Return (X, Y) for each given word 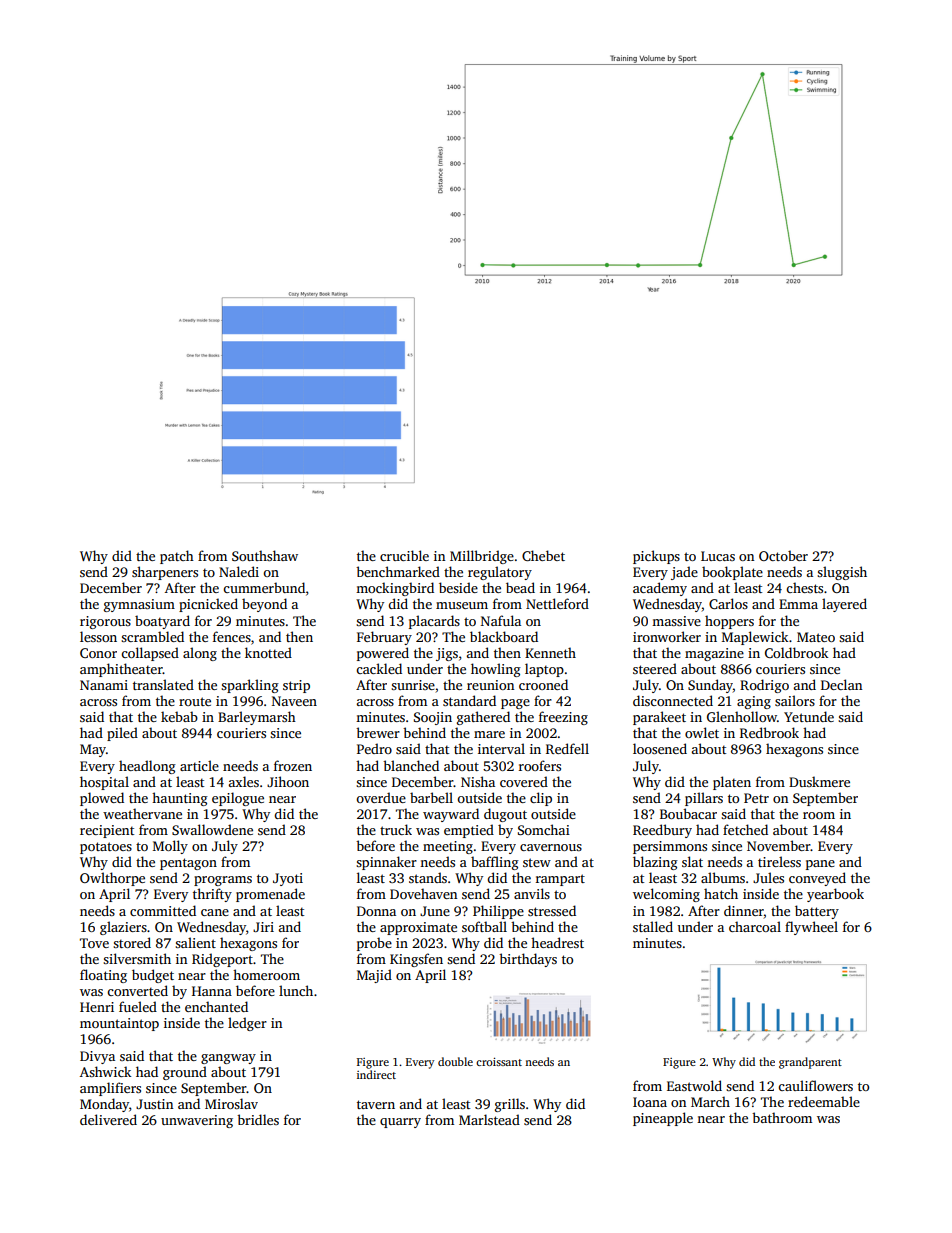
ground (185, 1073)
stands (428, 877)
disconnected (673, 700)
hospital (104, 783)
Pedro (374, 748)
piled (122, 734)
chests (804, 587)
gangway (228, 1059)
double (455, 1061)
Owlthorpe (112, 879)
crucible (404, 555)
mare (489, 734)
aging (754, 702)
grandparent (810, 1063)
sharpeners (165, 573)
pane (820, 865)
